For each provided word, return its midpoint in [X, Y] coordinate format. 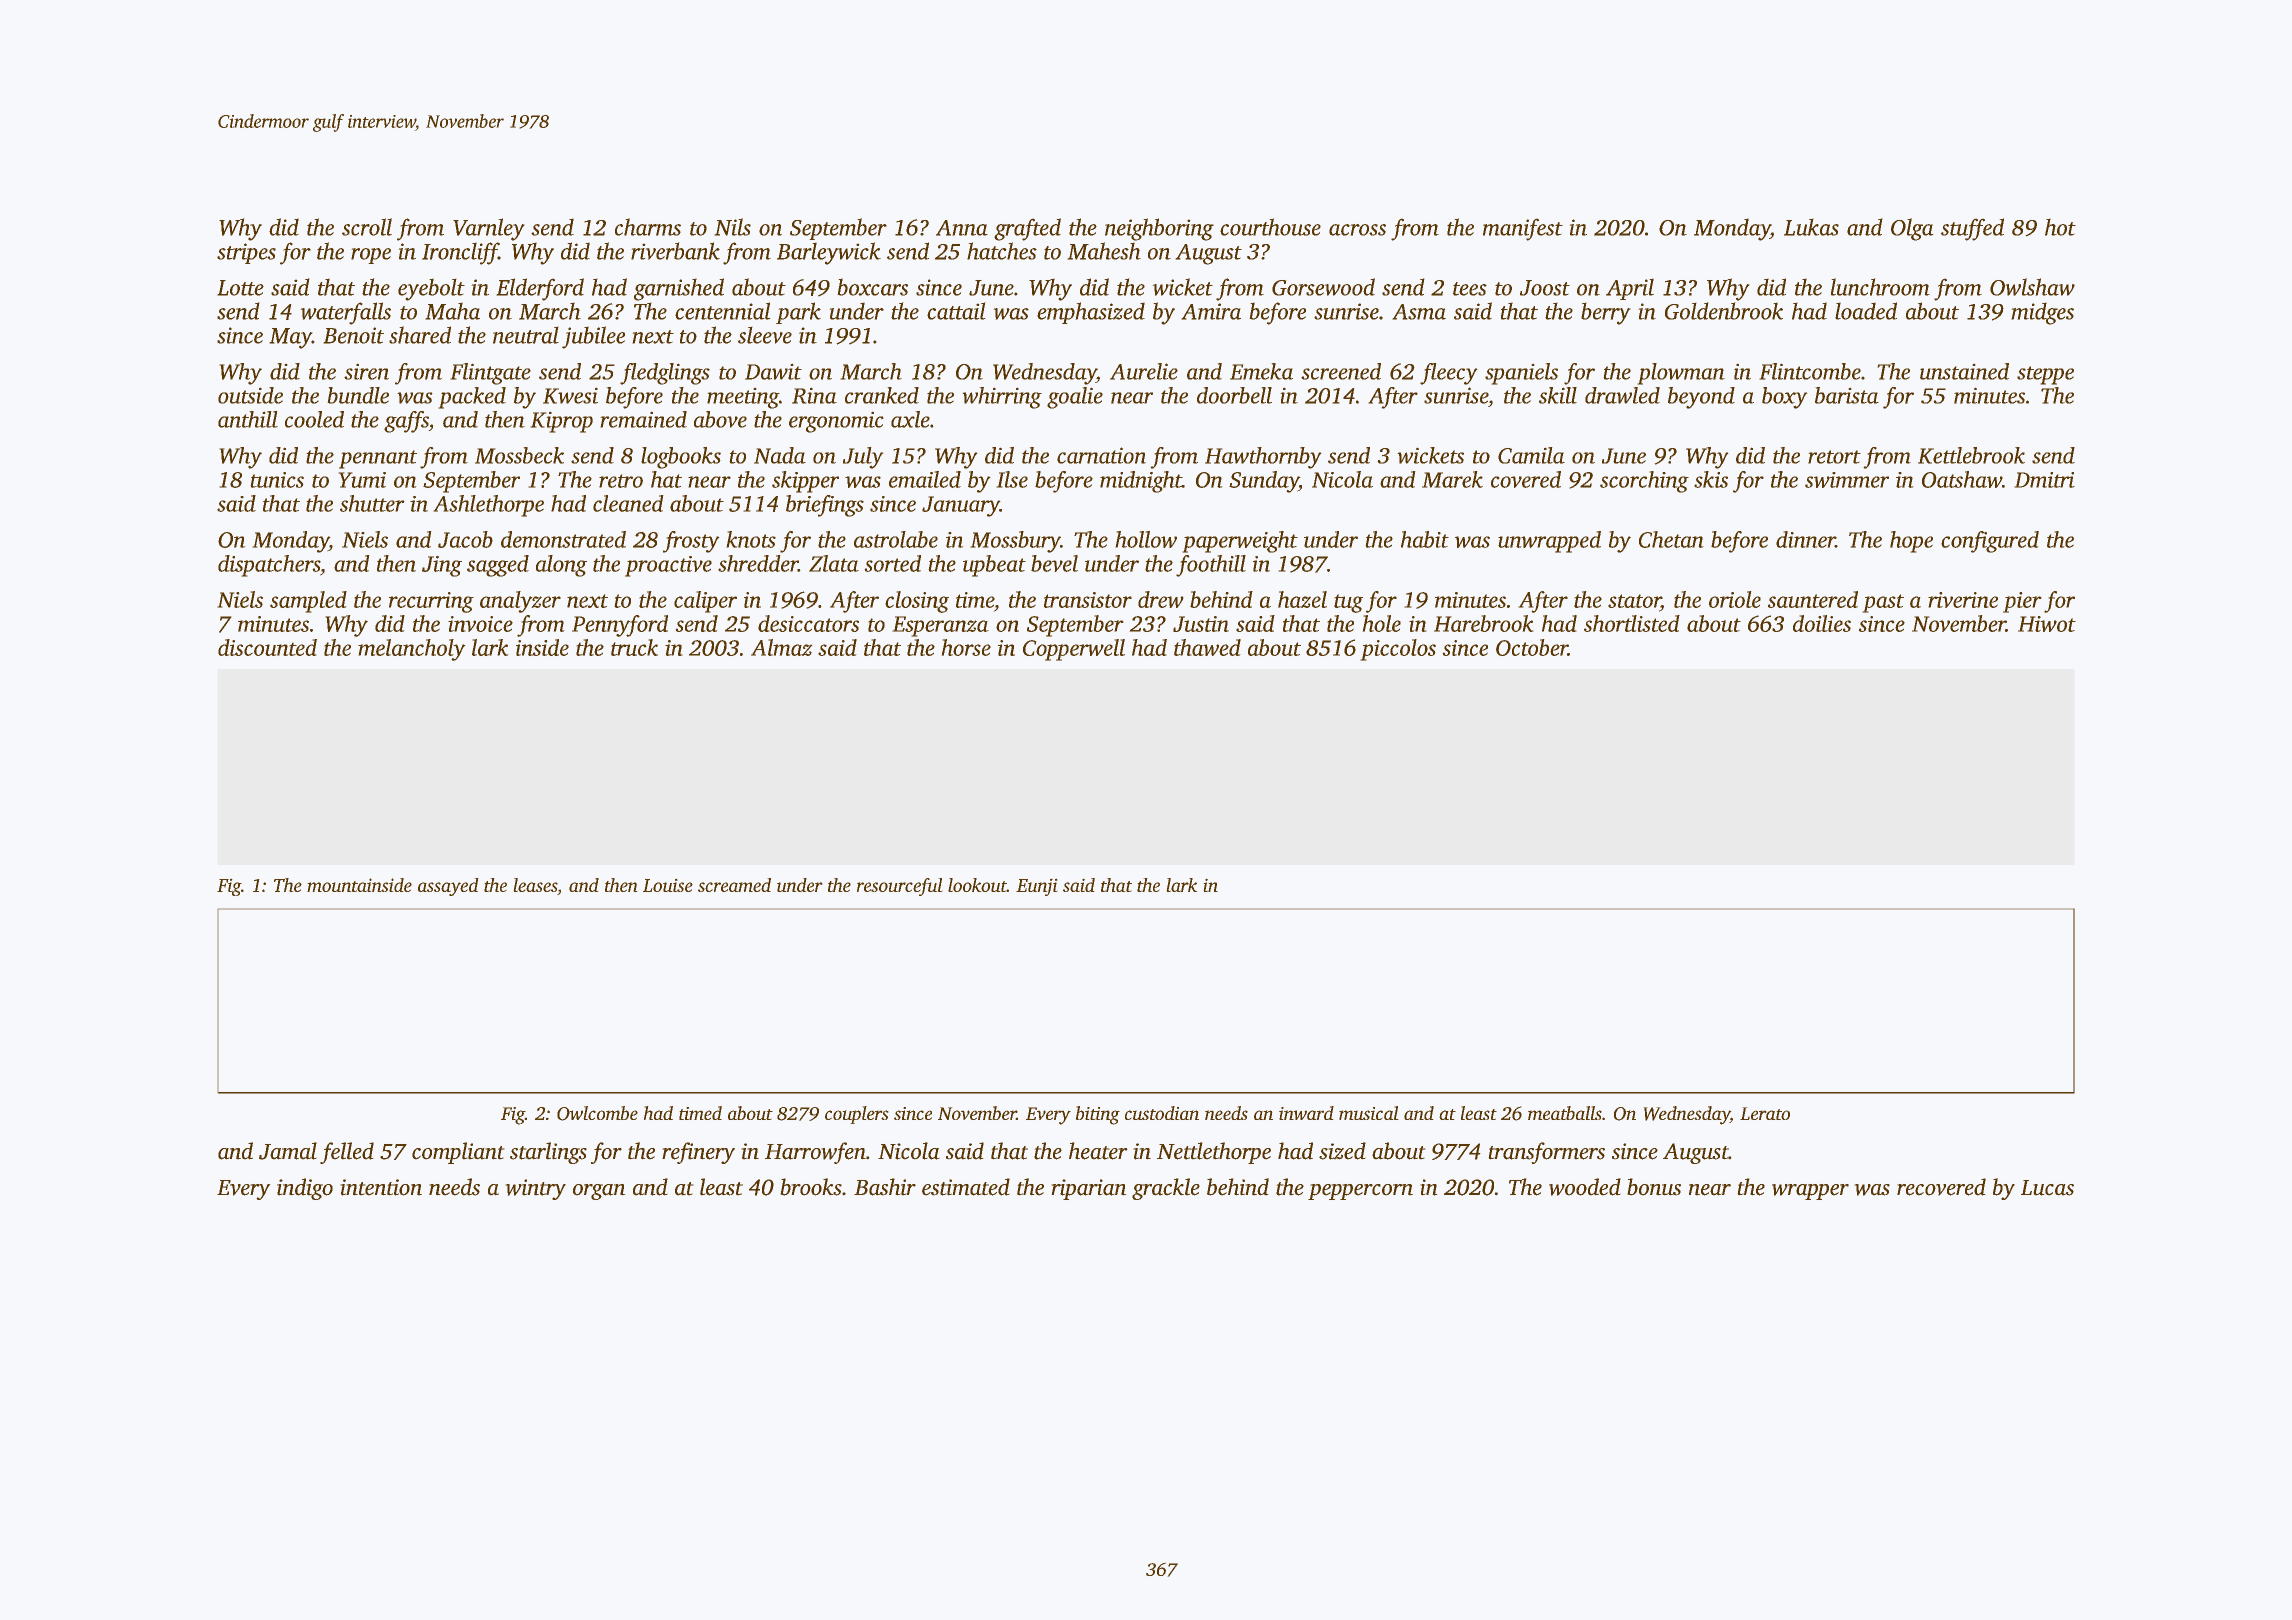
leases [535, 885]
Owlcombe [597, 1113]
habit [1425, 539]
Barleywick [829, 253]
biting [1098, 1115]
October [1532, 647]
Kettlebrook [1971, 455]
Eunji [1037, 887]
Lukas [1811, 227]
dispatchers [269, 566]
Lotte [240, 288]
